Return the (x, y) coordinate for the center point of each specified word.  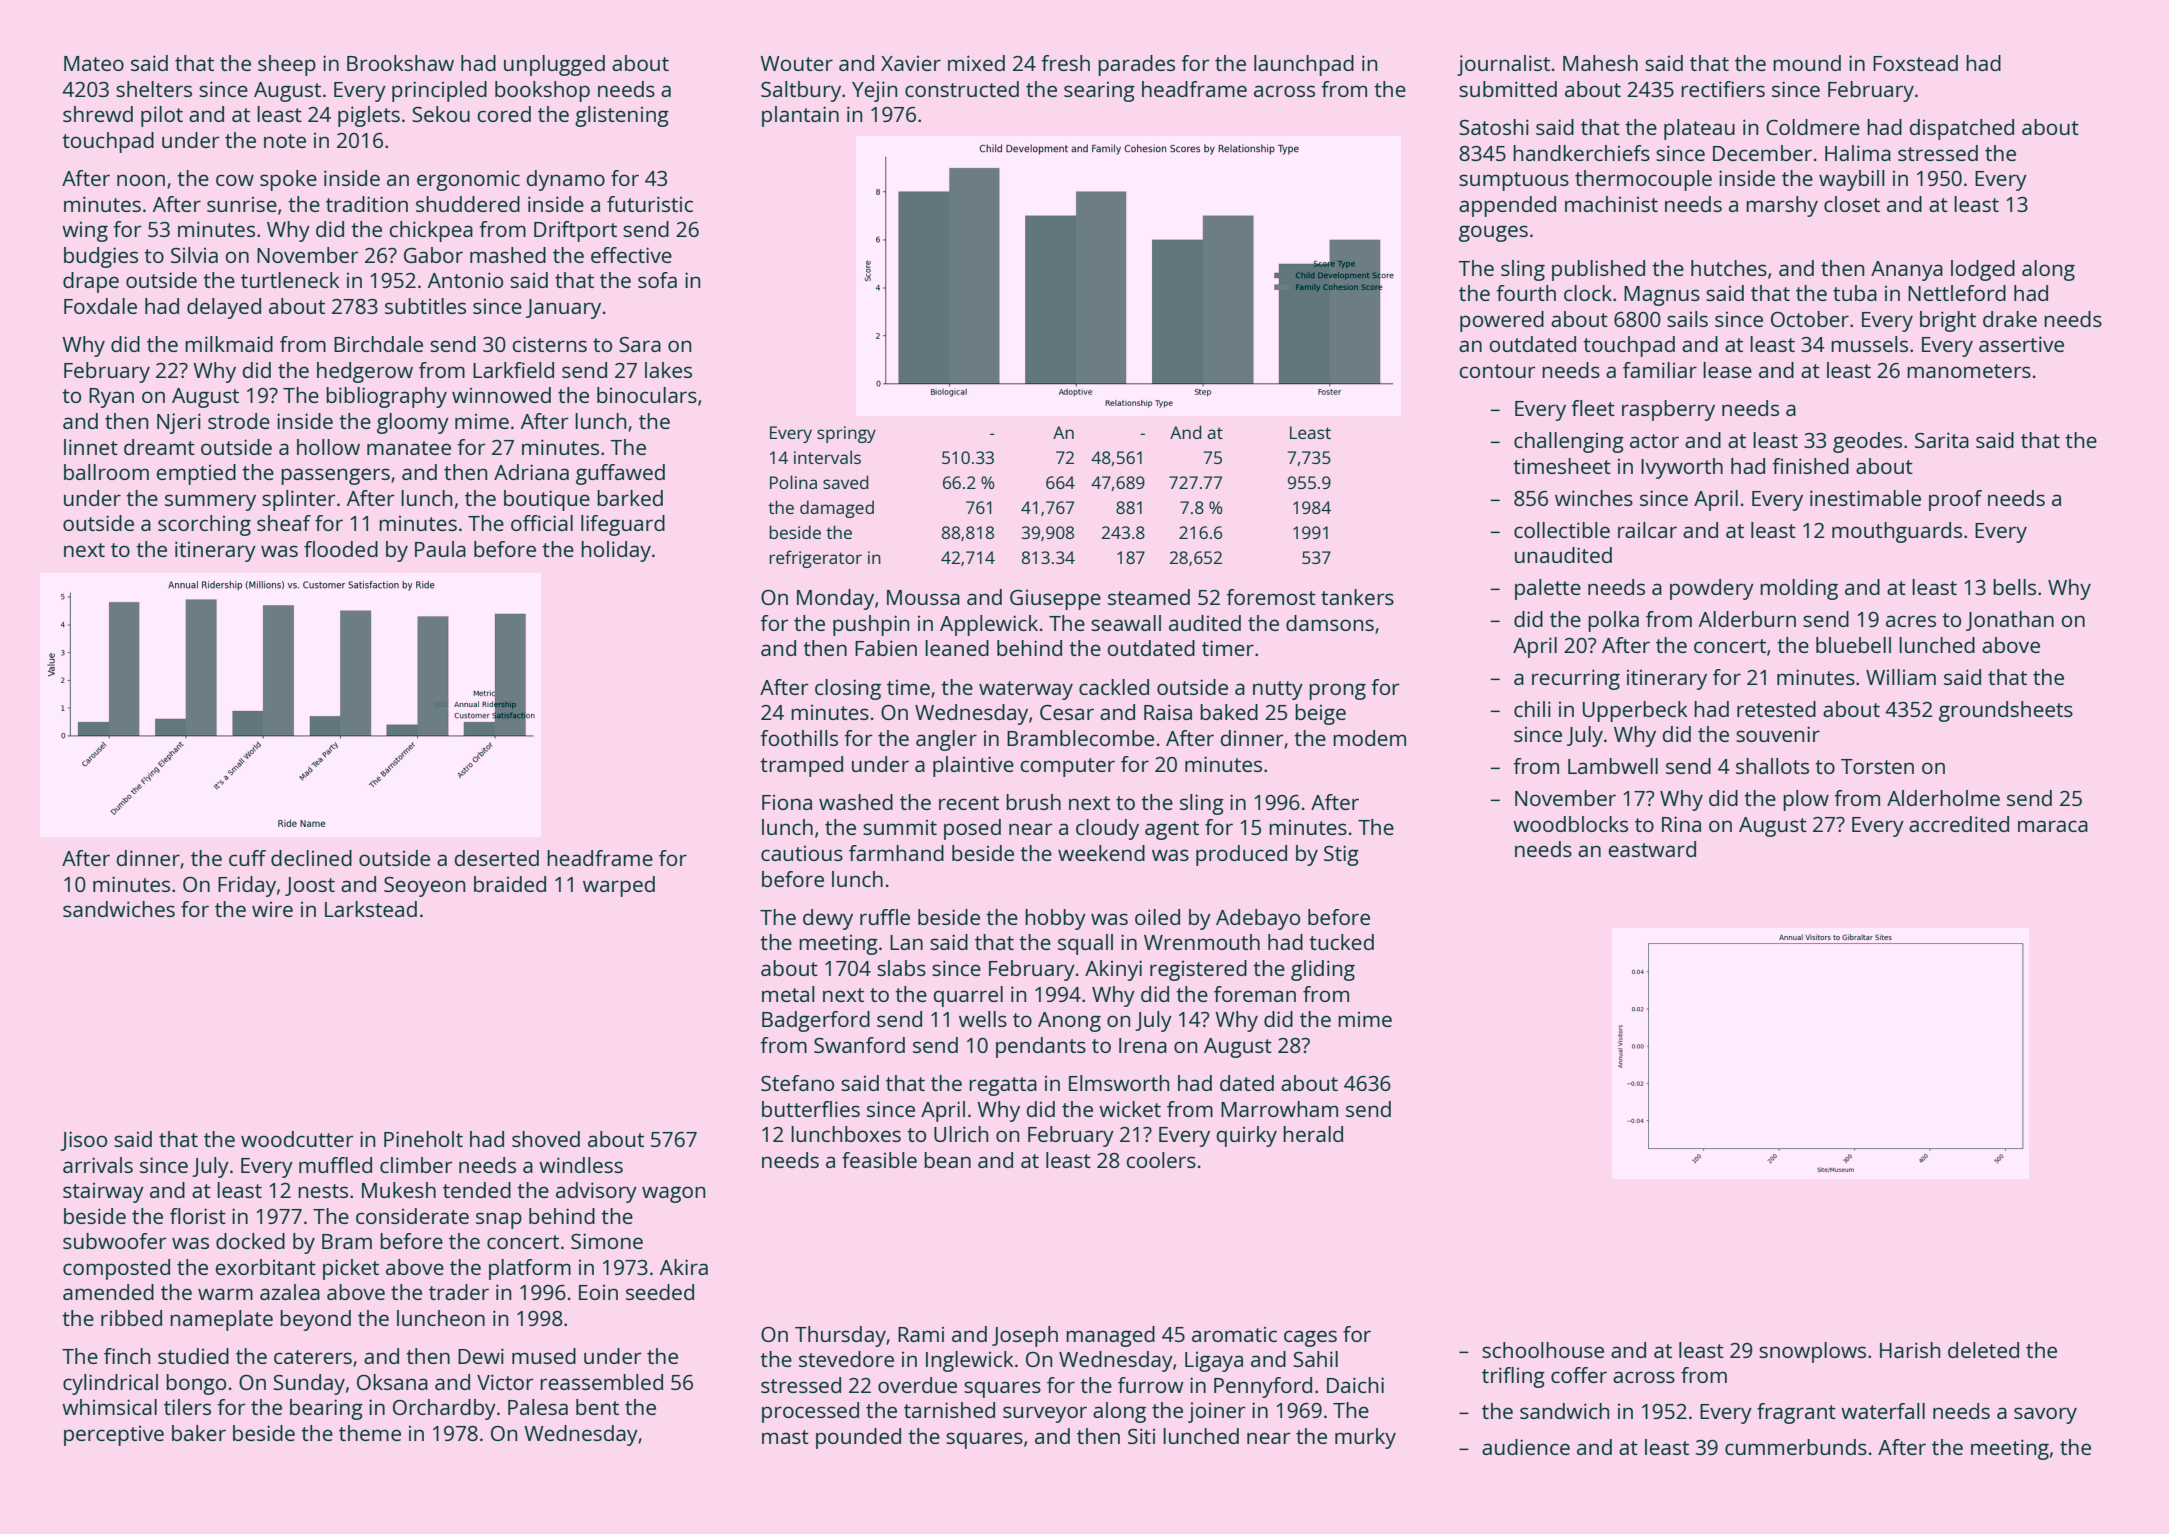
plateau (1699, 129)
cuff (247, 858)
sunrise (242, 204)
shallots (1772, 766)
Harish (1910, 1350)
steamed (1149, 597)
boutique (547, 500)
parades (1136, 65)
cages (1310, 1338)
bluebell (1853, 645)
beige (1320, 714)
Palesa (538, 1407)
